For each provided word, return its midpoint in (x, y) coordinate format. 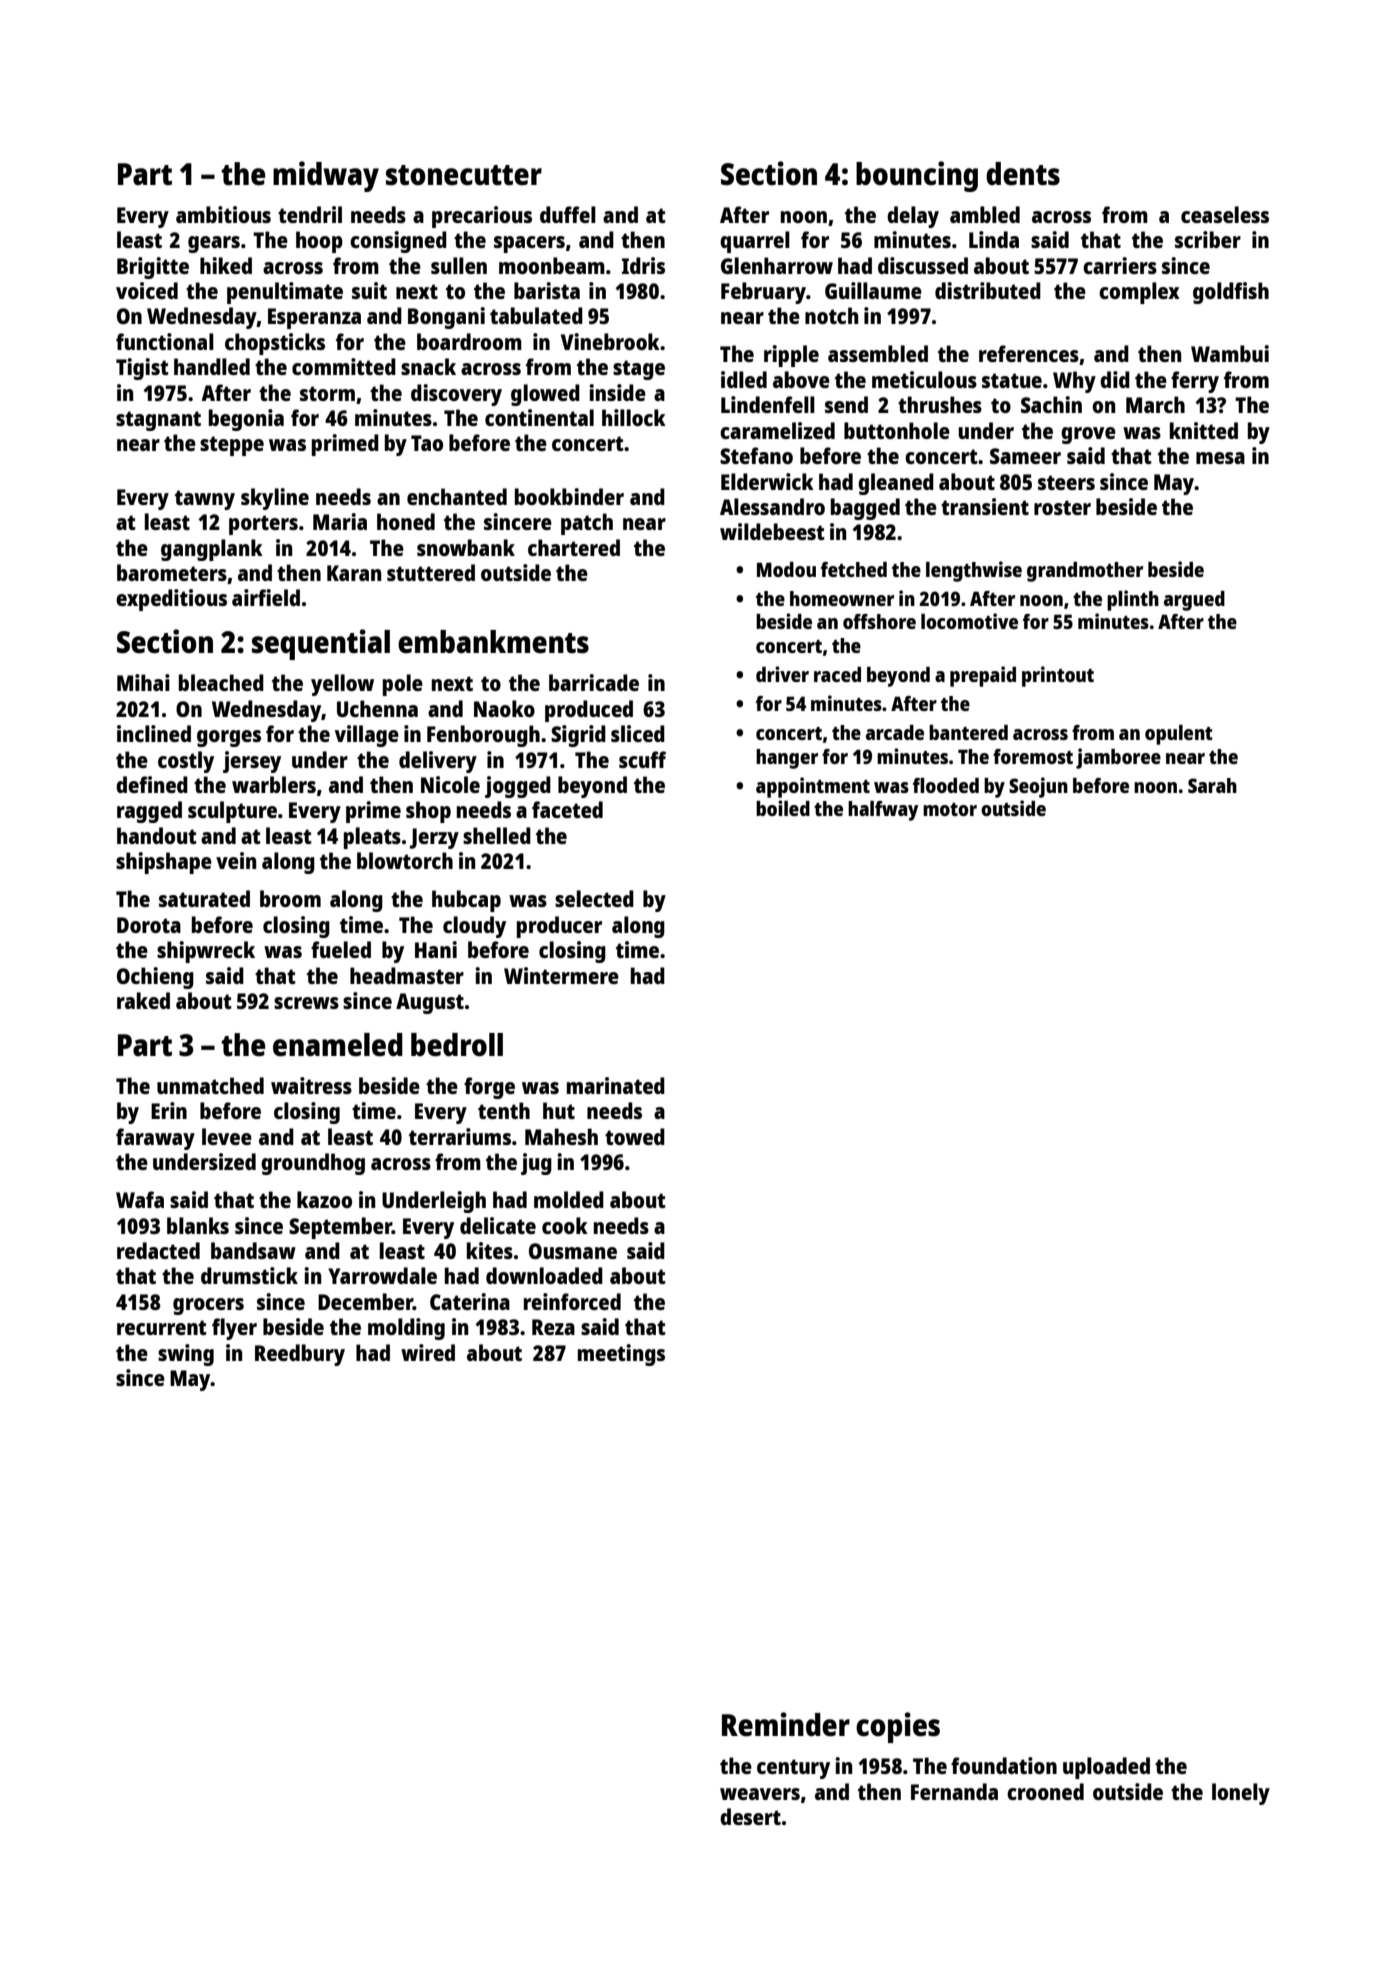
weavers (760, 1794)
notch (831, 315)
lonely (1241, 1794)
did (1115, 379)
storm (327, 393)
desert (750, 1816)
